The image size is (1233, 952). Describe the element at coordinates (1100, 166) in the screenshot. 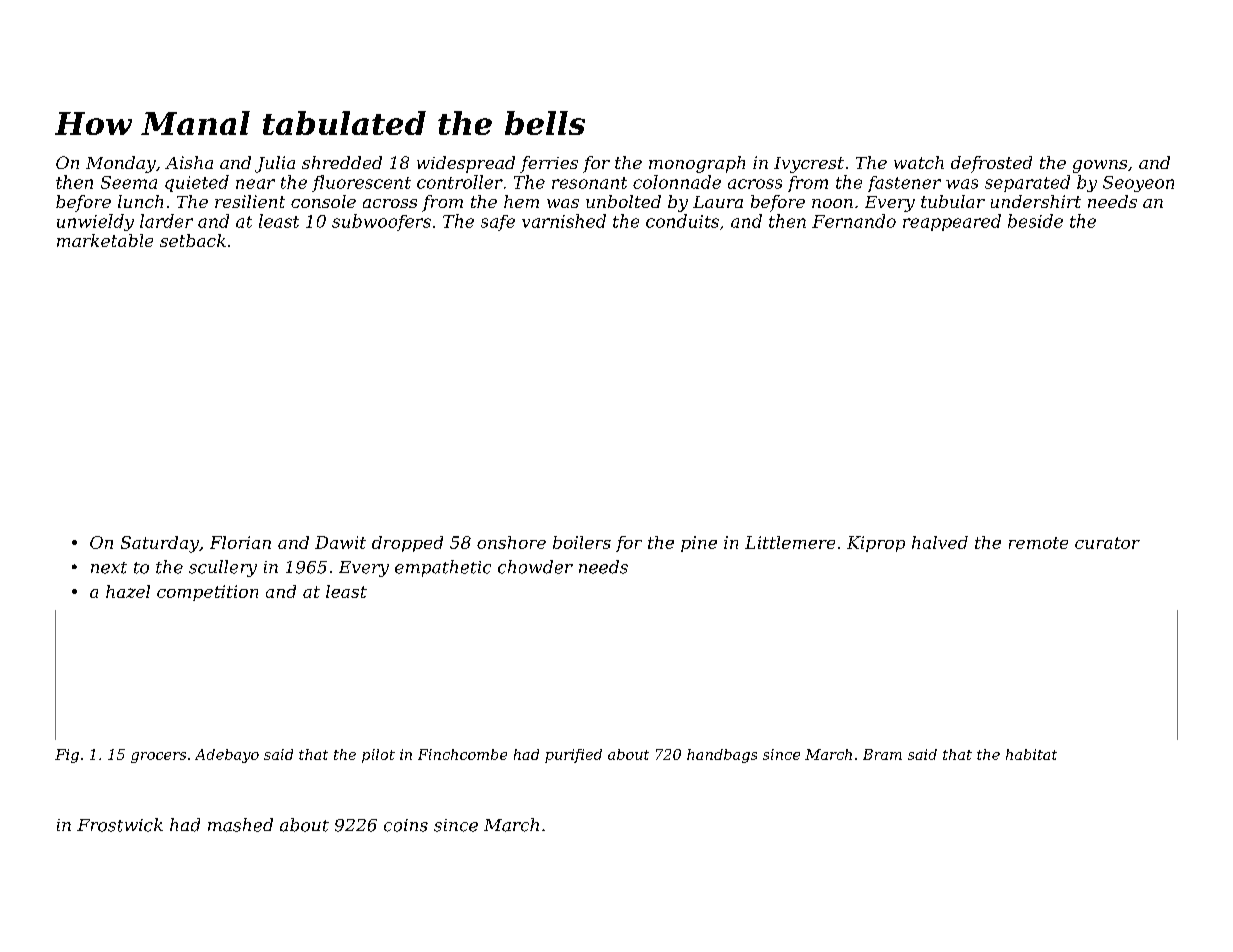

I see `gowns` at that location.
